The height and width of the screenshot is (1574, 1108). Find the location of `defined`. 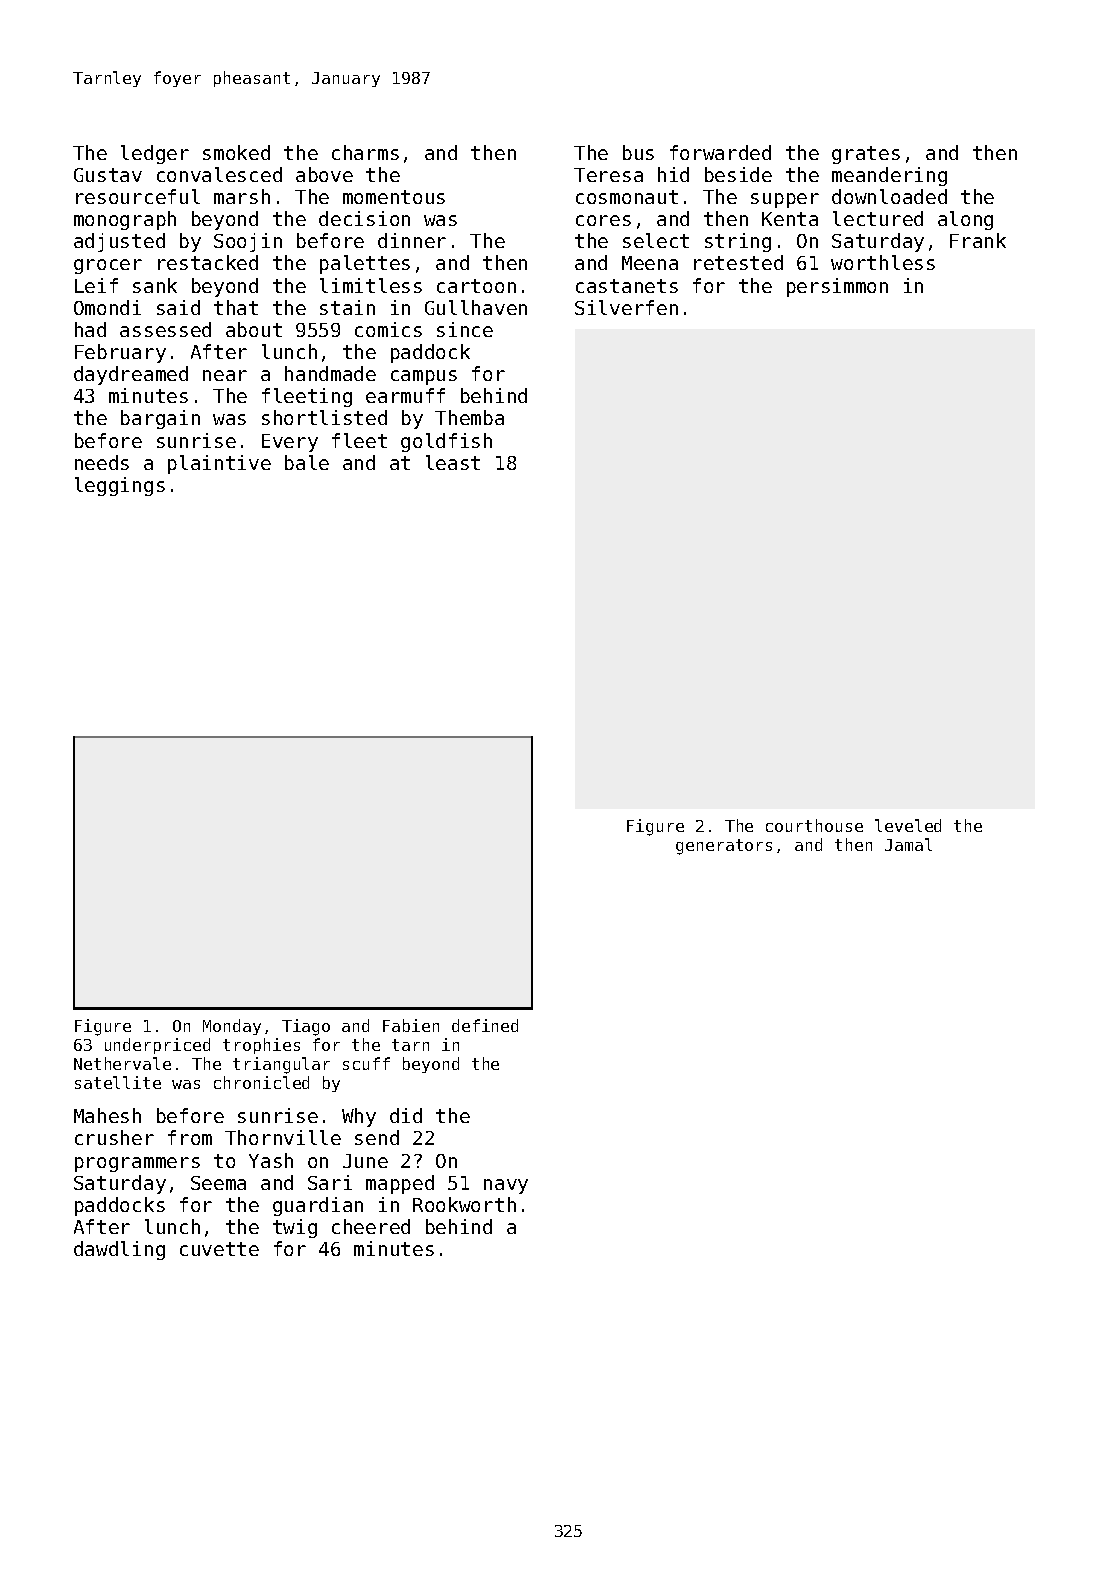

defined is located at coordinates (485, 1025).
